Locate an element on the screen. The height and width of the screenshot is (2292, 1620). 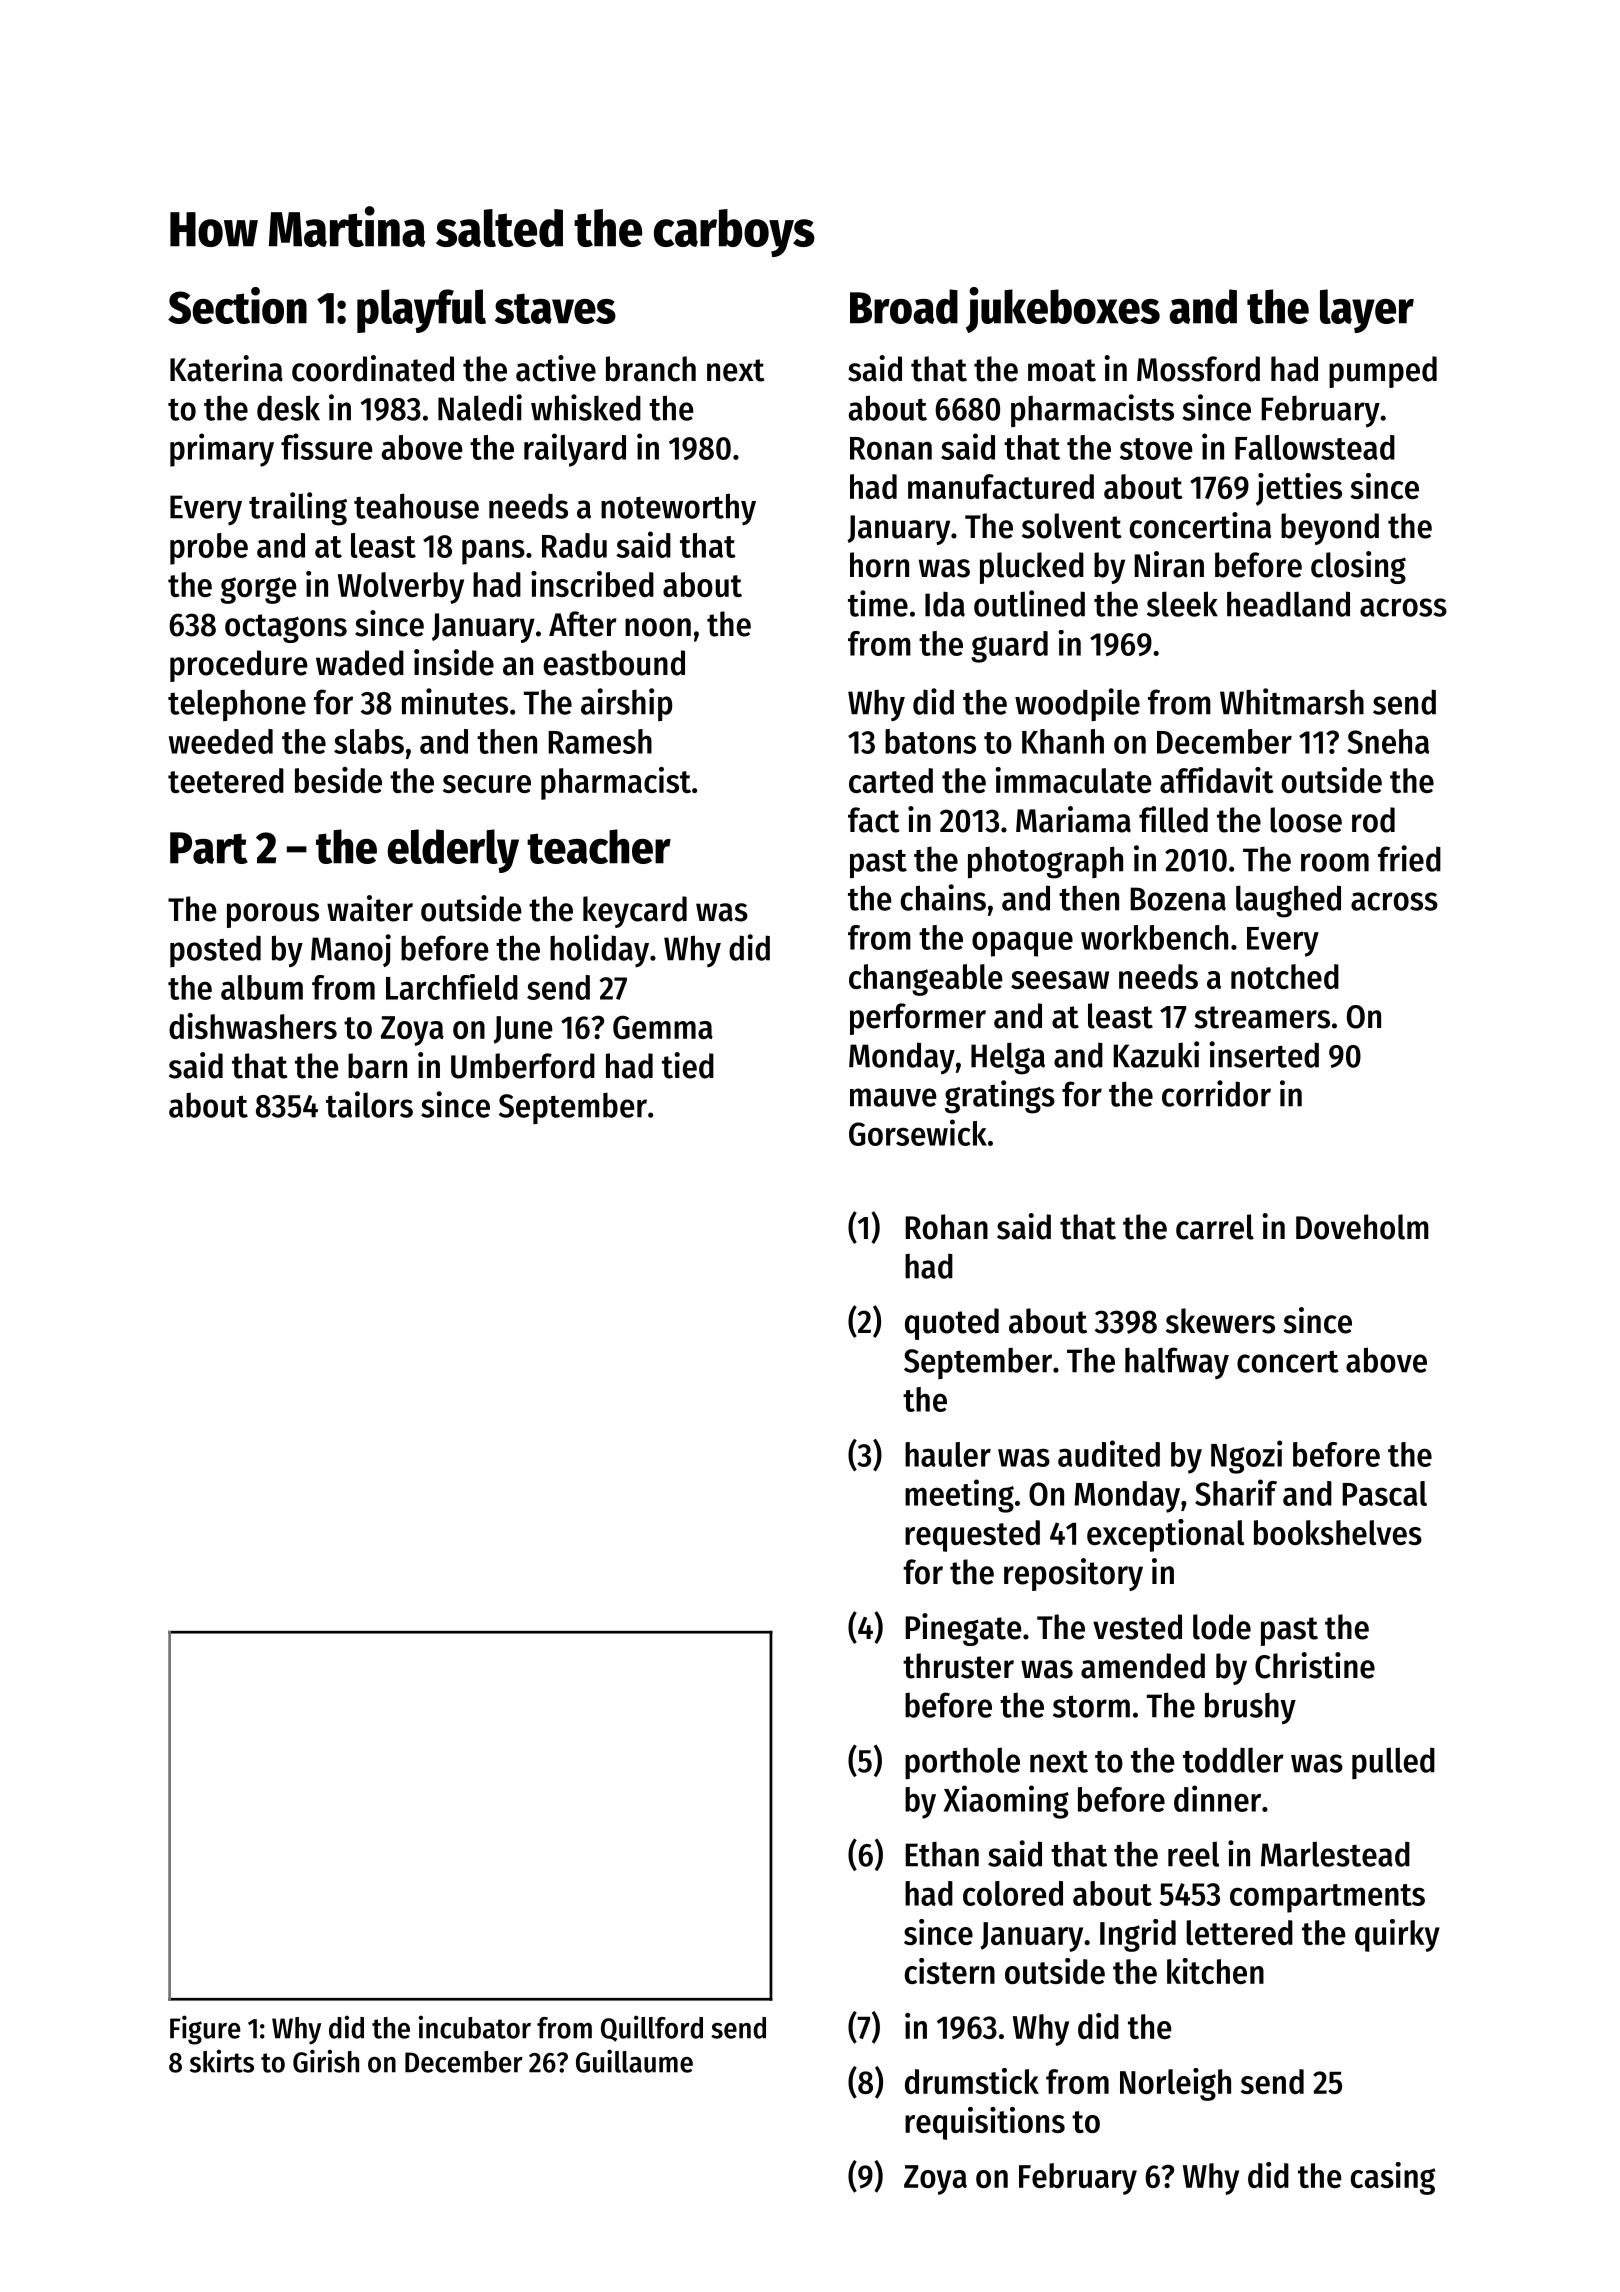
hauler is located at coordinates (948, 1454).
